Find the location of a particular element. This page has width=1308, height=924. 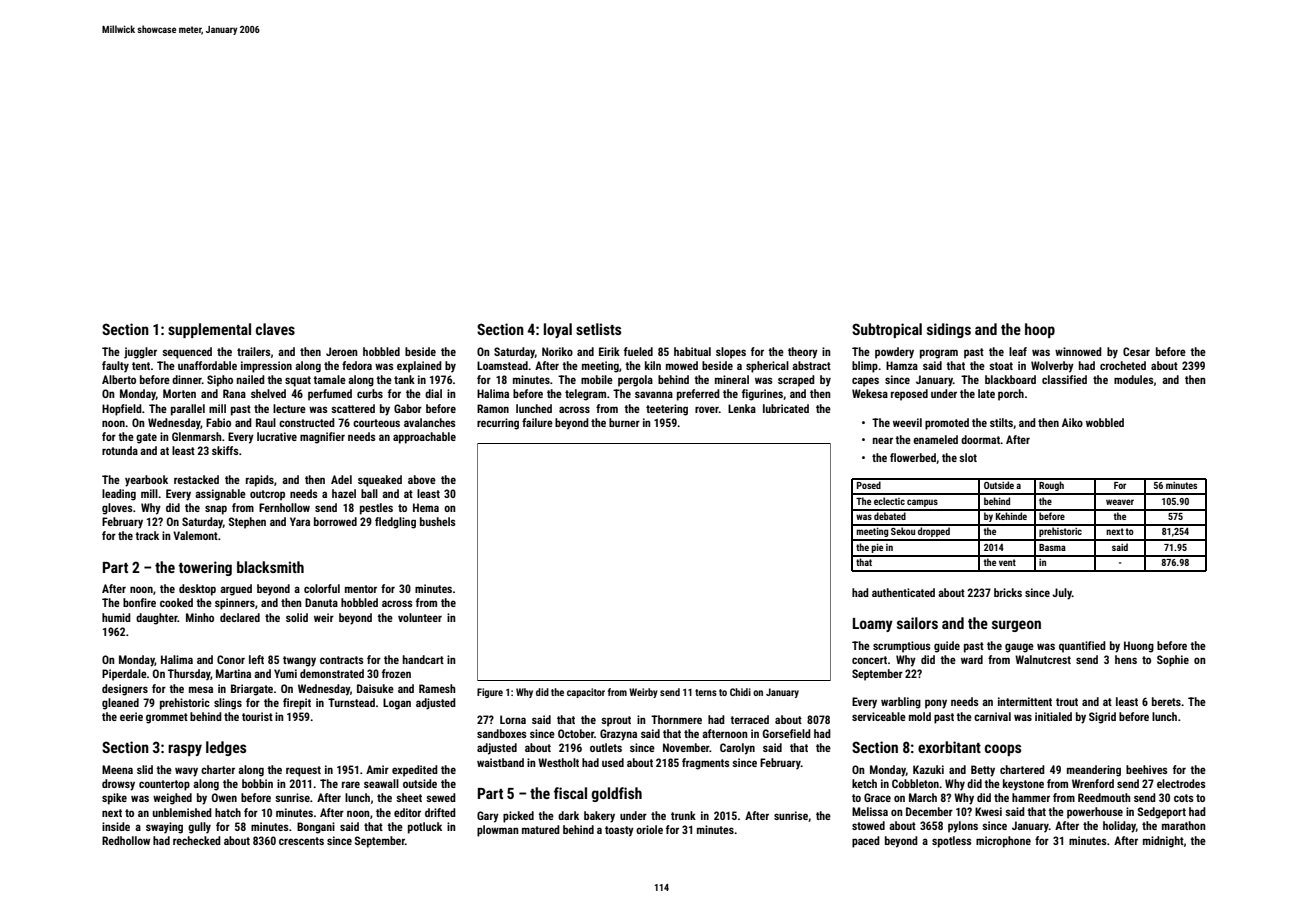

Jeroen is located at coordinates (342, 351).
